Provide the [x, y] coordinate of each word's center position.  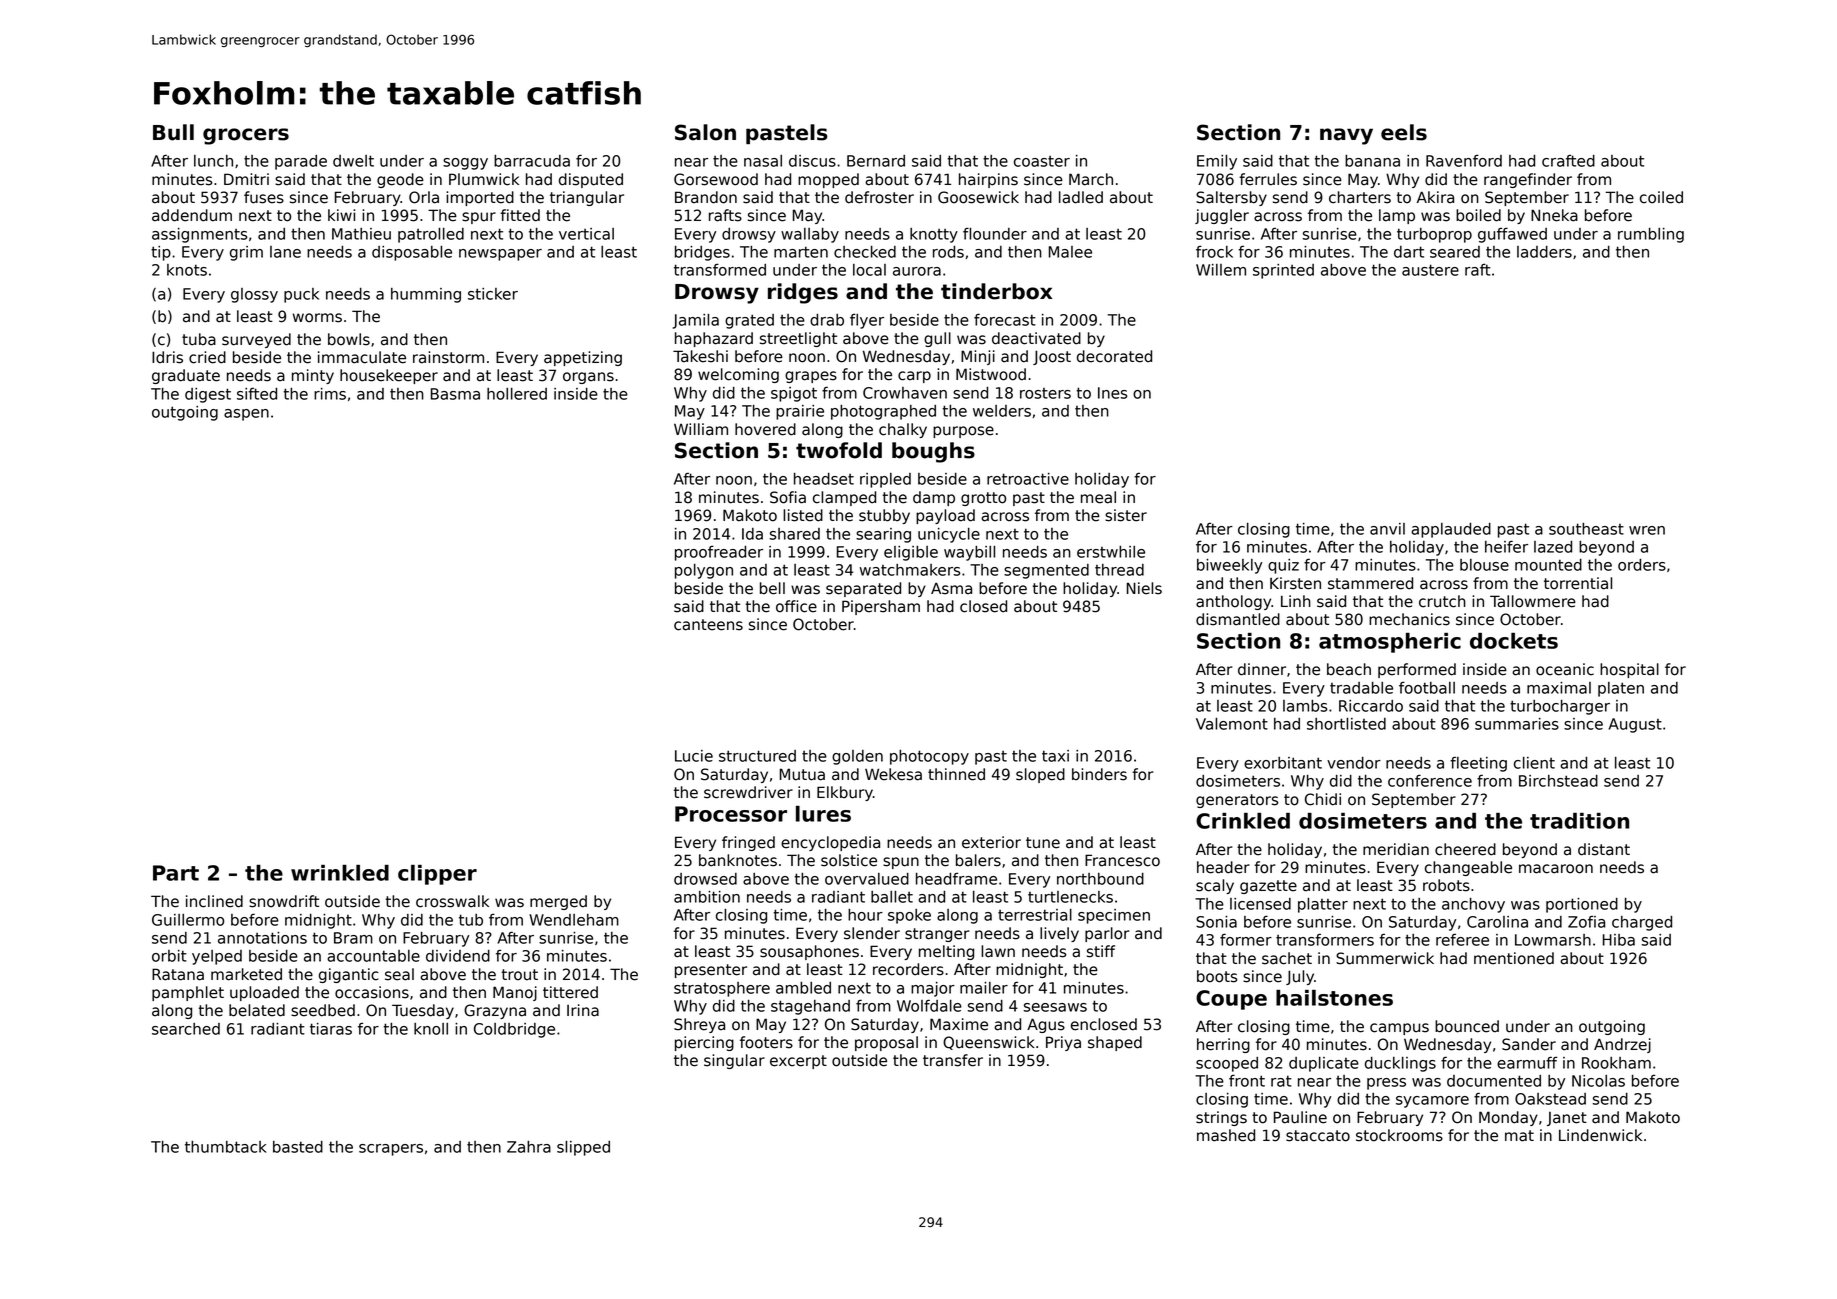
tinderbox [996, 291]
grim [246, 253]
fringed [748, 843]
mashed [1226, 1135]
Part [176, 873]
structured [757, 756]
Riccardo [1371, 706]
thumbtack [226, 1147]
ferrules [1268, 179]
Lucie [694, 756]
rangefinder [1528, 180]
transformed [720, 269]
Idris [167, 357]
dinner [1262, 669]
